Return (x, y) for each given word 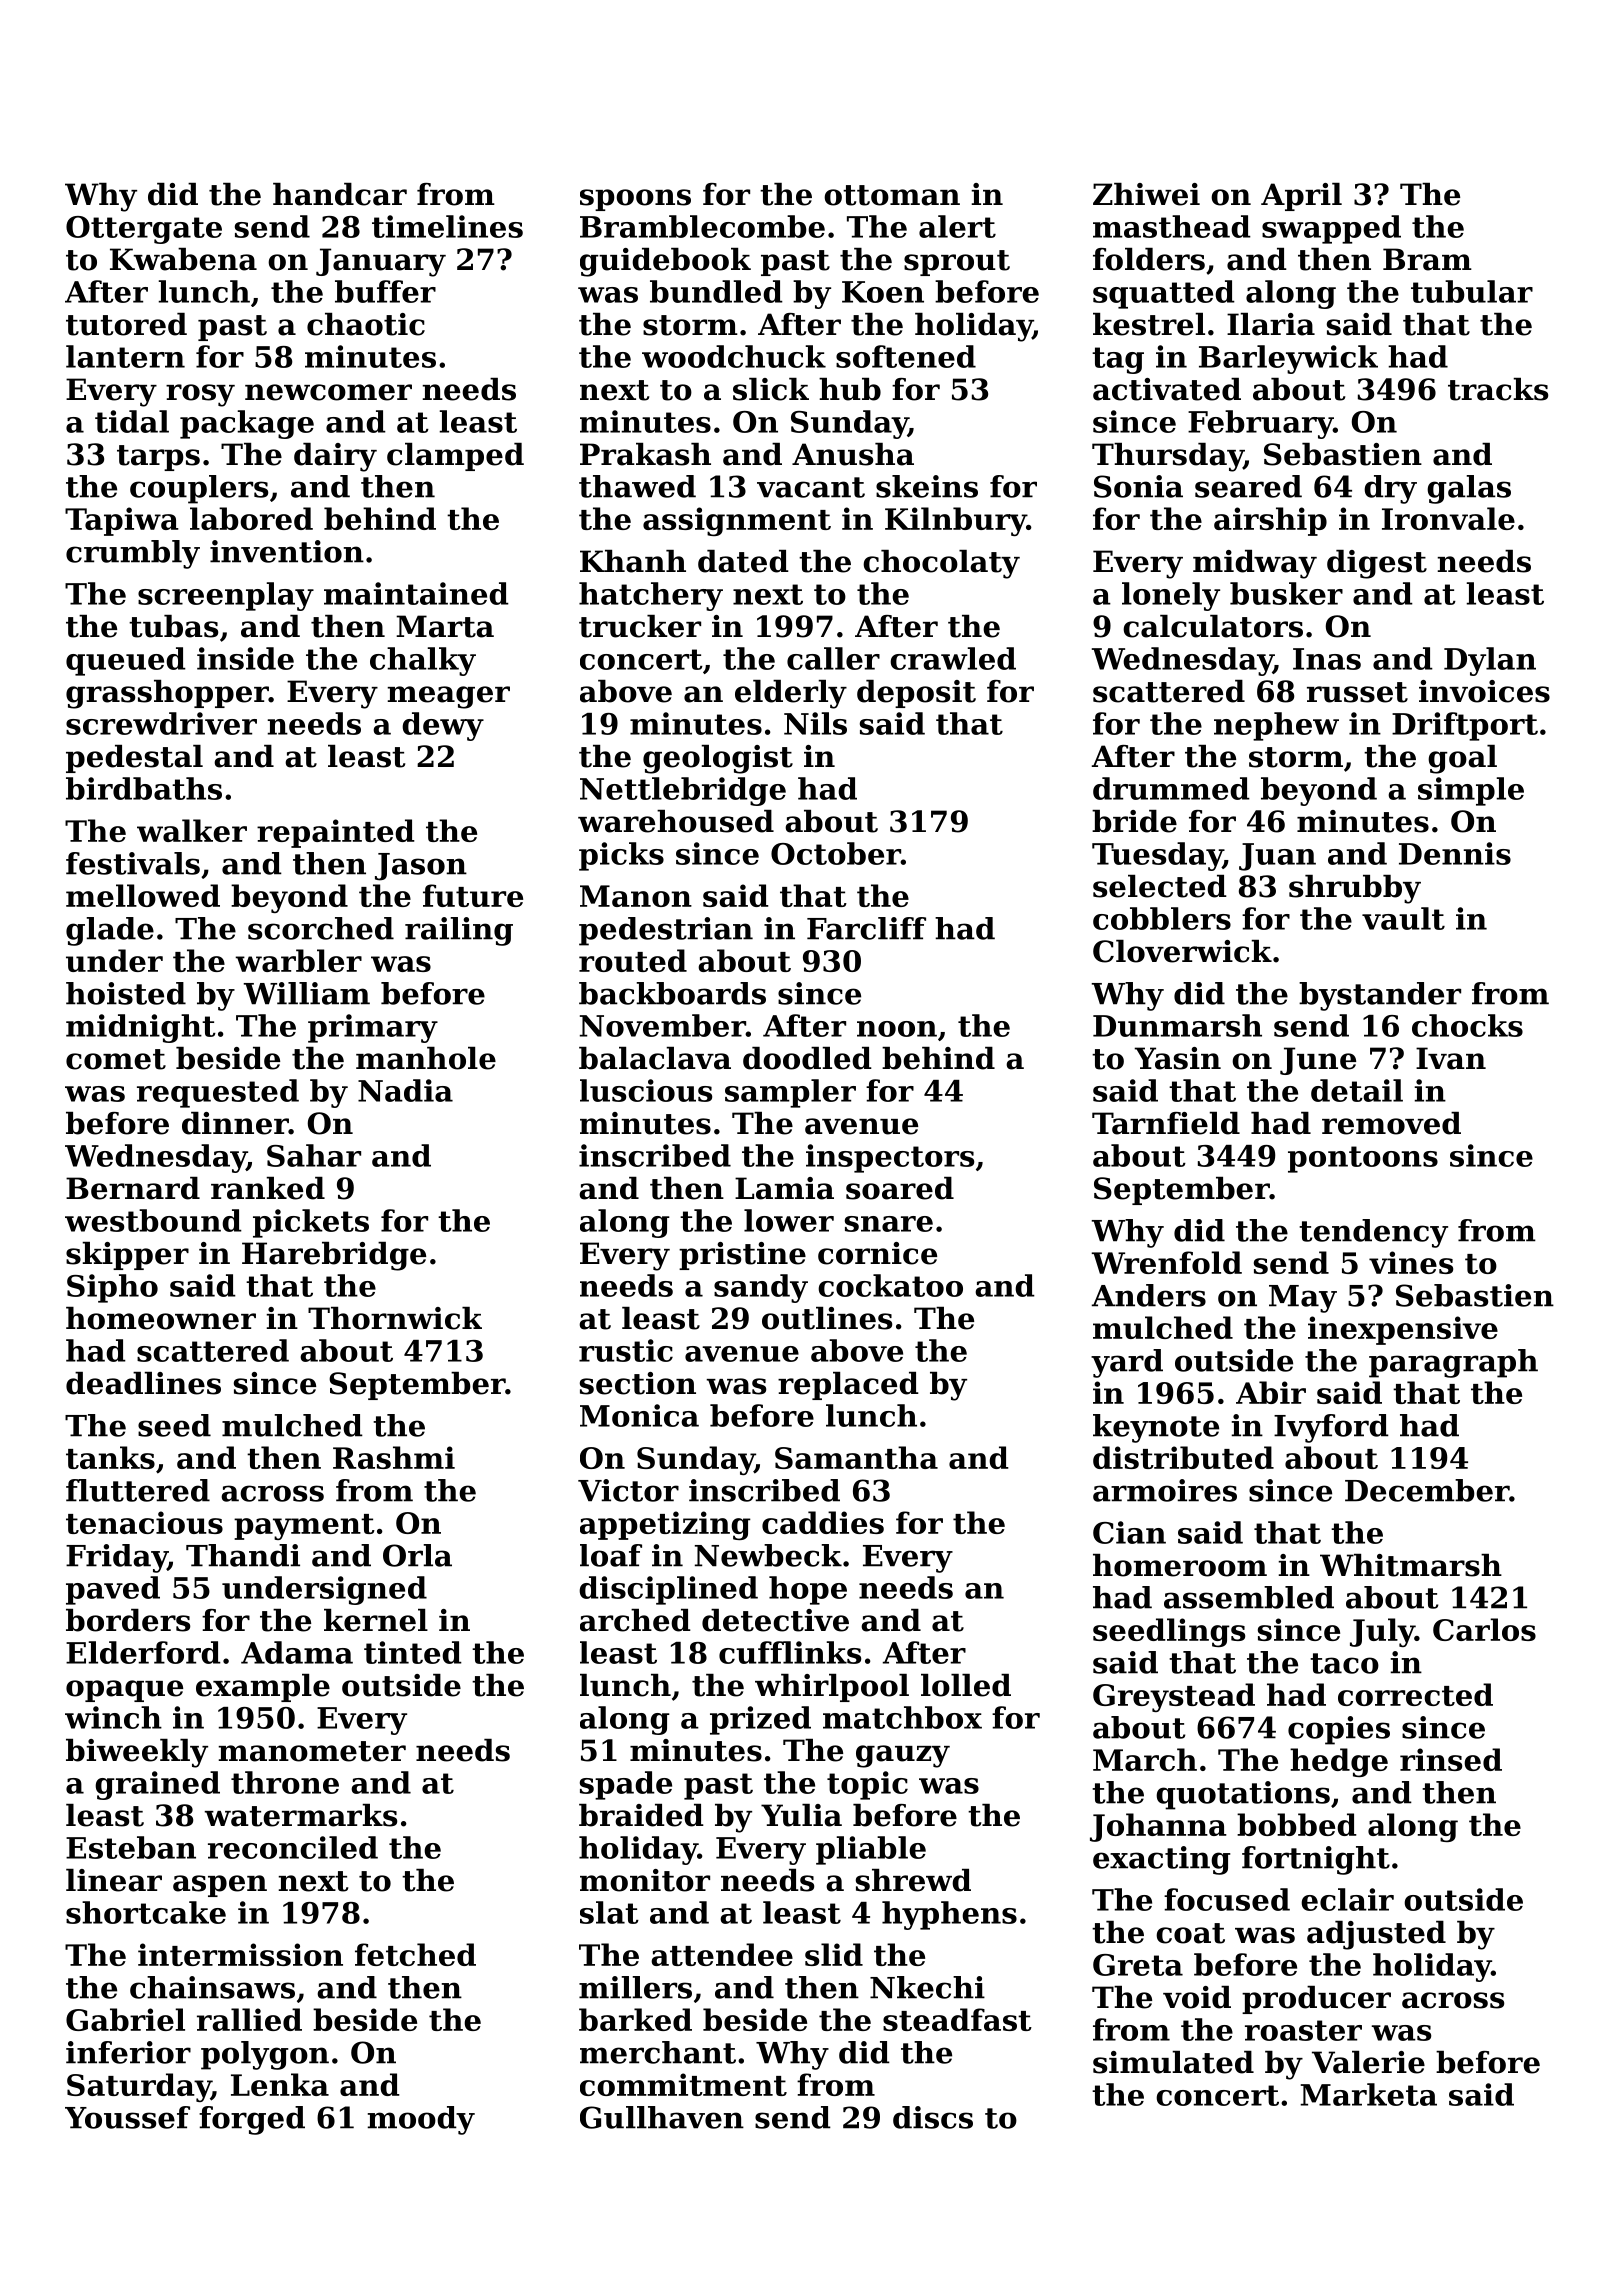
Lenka (280, 2084)
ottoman (892, 195)
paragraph (1453, 1363)
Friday (117, 1558)
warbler (298, 960)
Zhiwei (1146, 194)
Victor (628, 1490)
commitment (683, 2084)
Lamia (784, 1188)
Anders (1149, 1295)
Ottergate (144, 230)
